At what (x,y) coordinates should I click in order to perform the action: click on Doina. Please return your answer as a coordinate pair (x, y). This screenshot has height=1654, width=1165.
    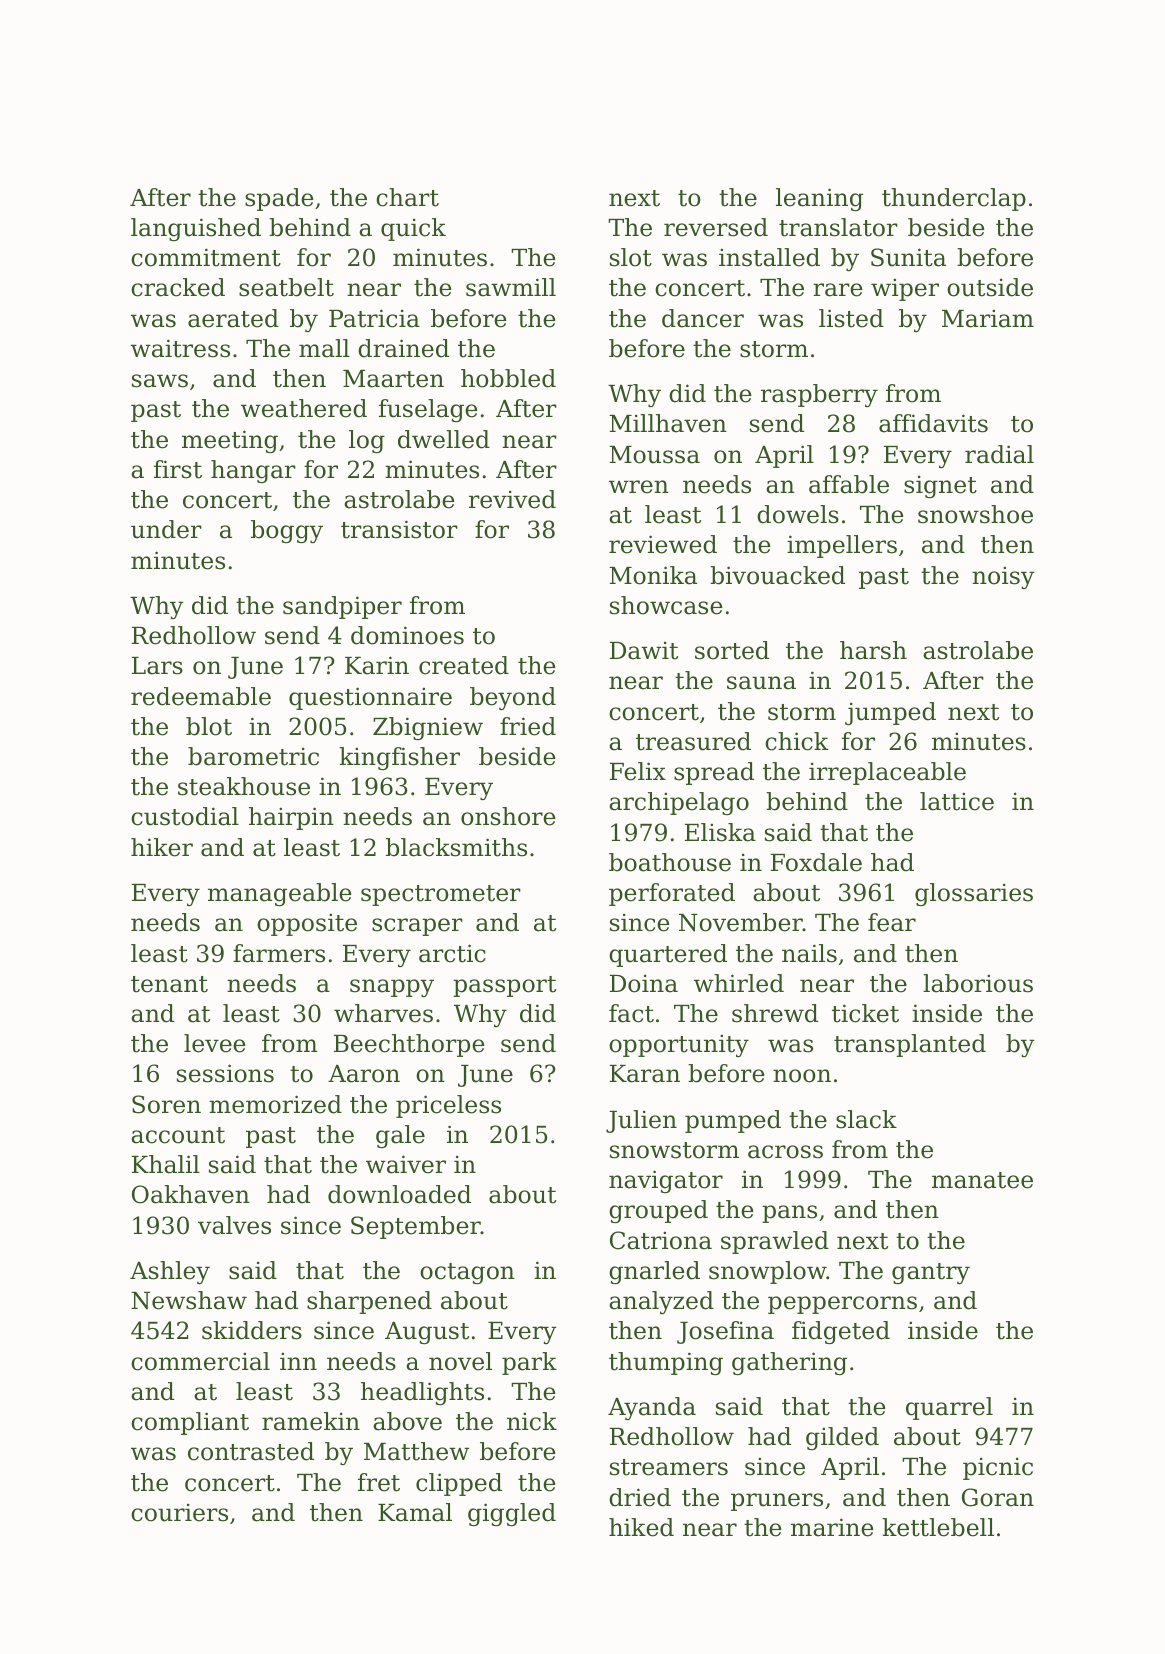
    Looking at the image, I should click on (644, 983).
